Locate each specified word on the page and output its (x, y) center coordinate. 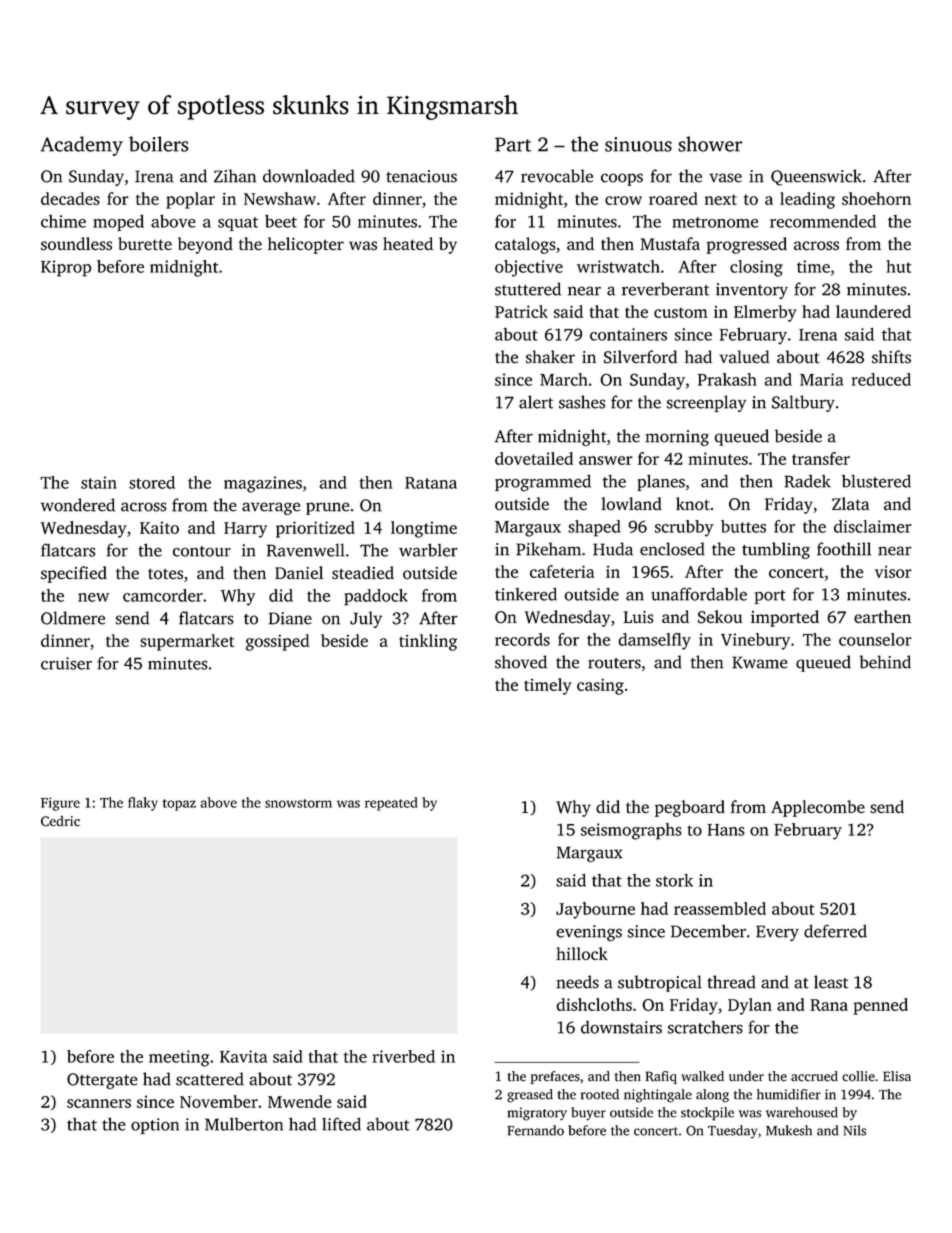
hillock (582, 953)
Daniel (299, 572)
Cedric (60, 821)
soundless (76, 244)
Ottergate (102, 1081)
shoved (521, 662)
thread (731, 982)
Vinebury (755, 641)
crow (623, 200)
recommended (823, 221)
